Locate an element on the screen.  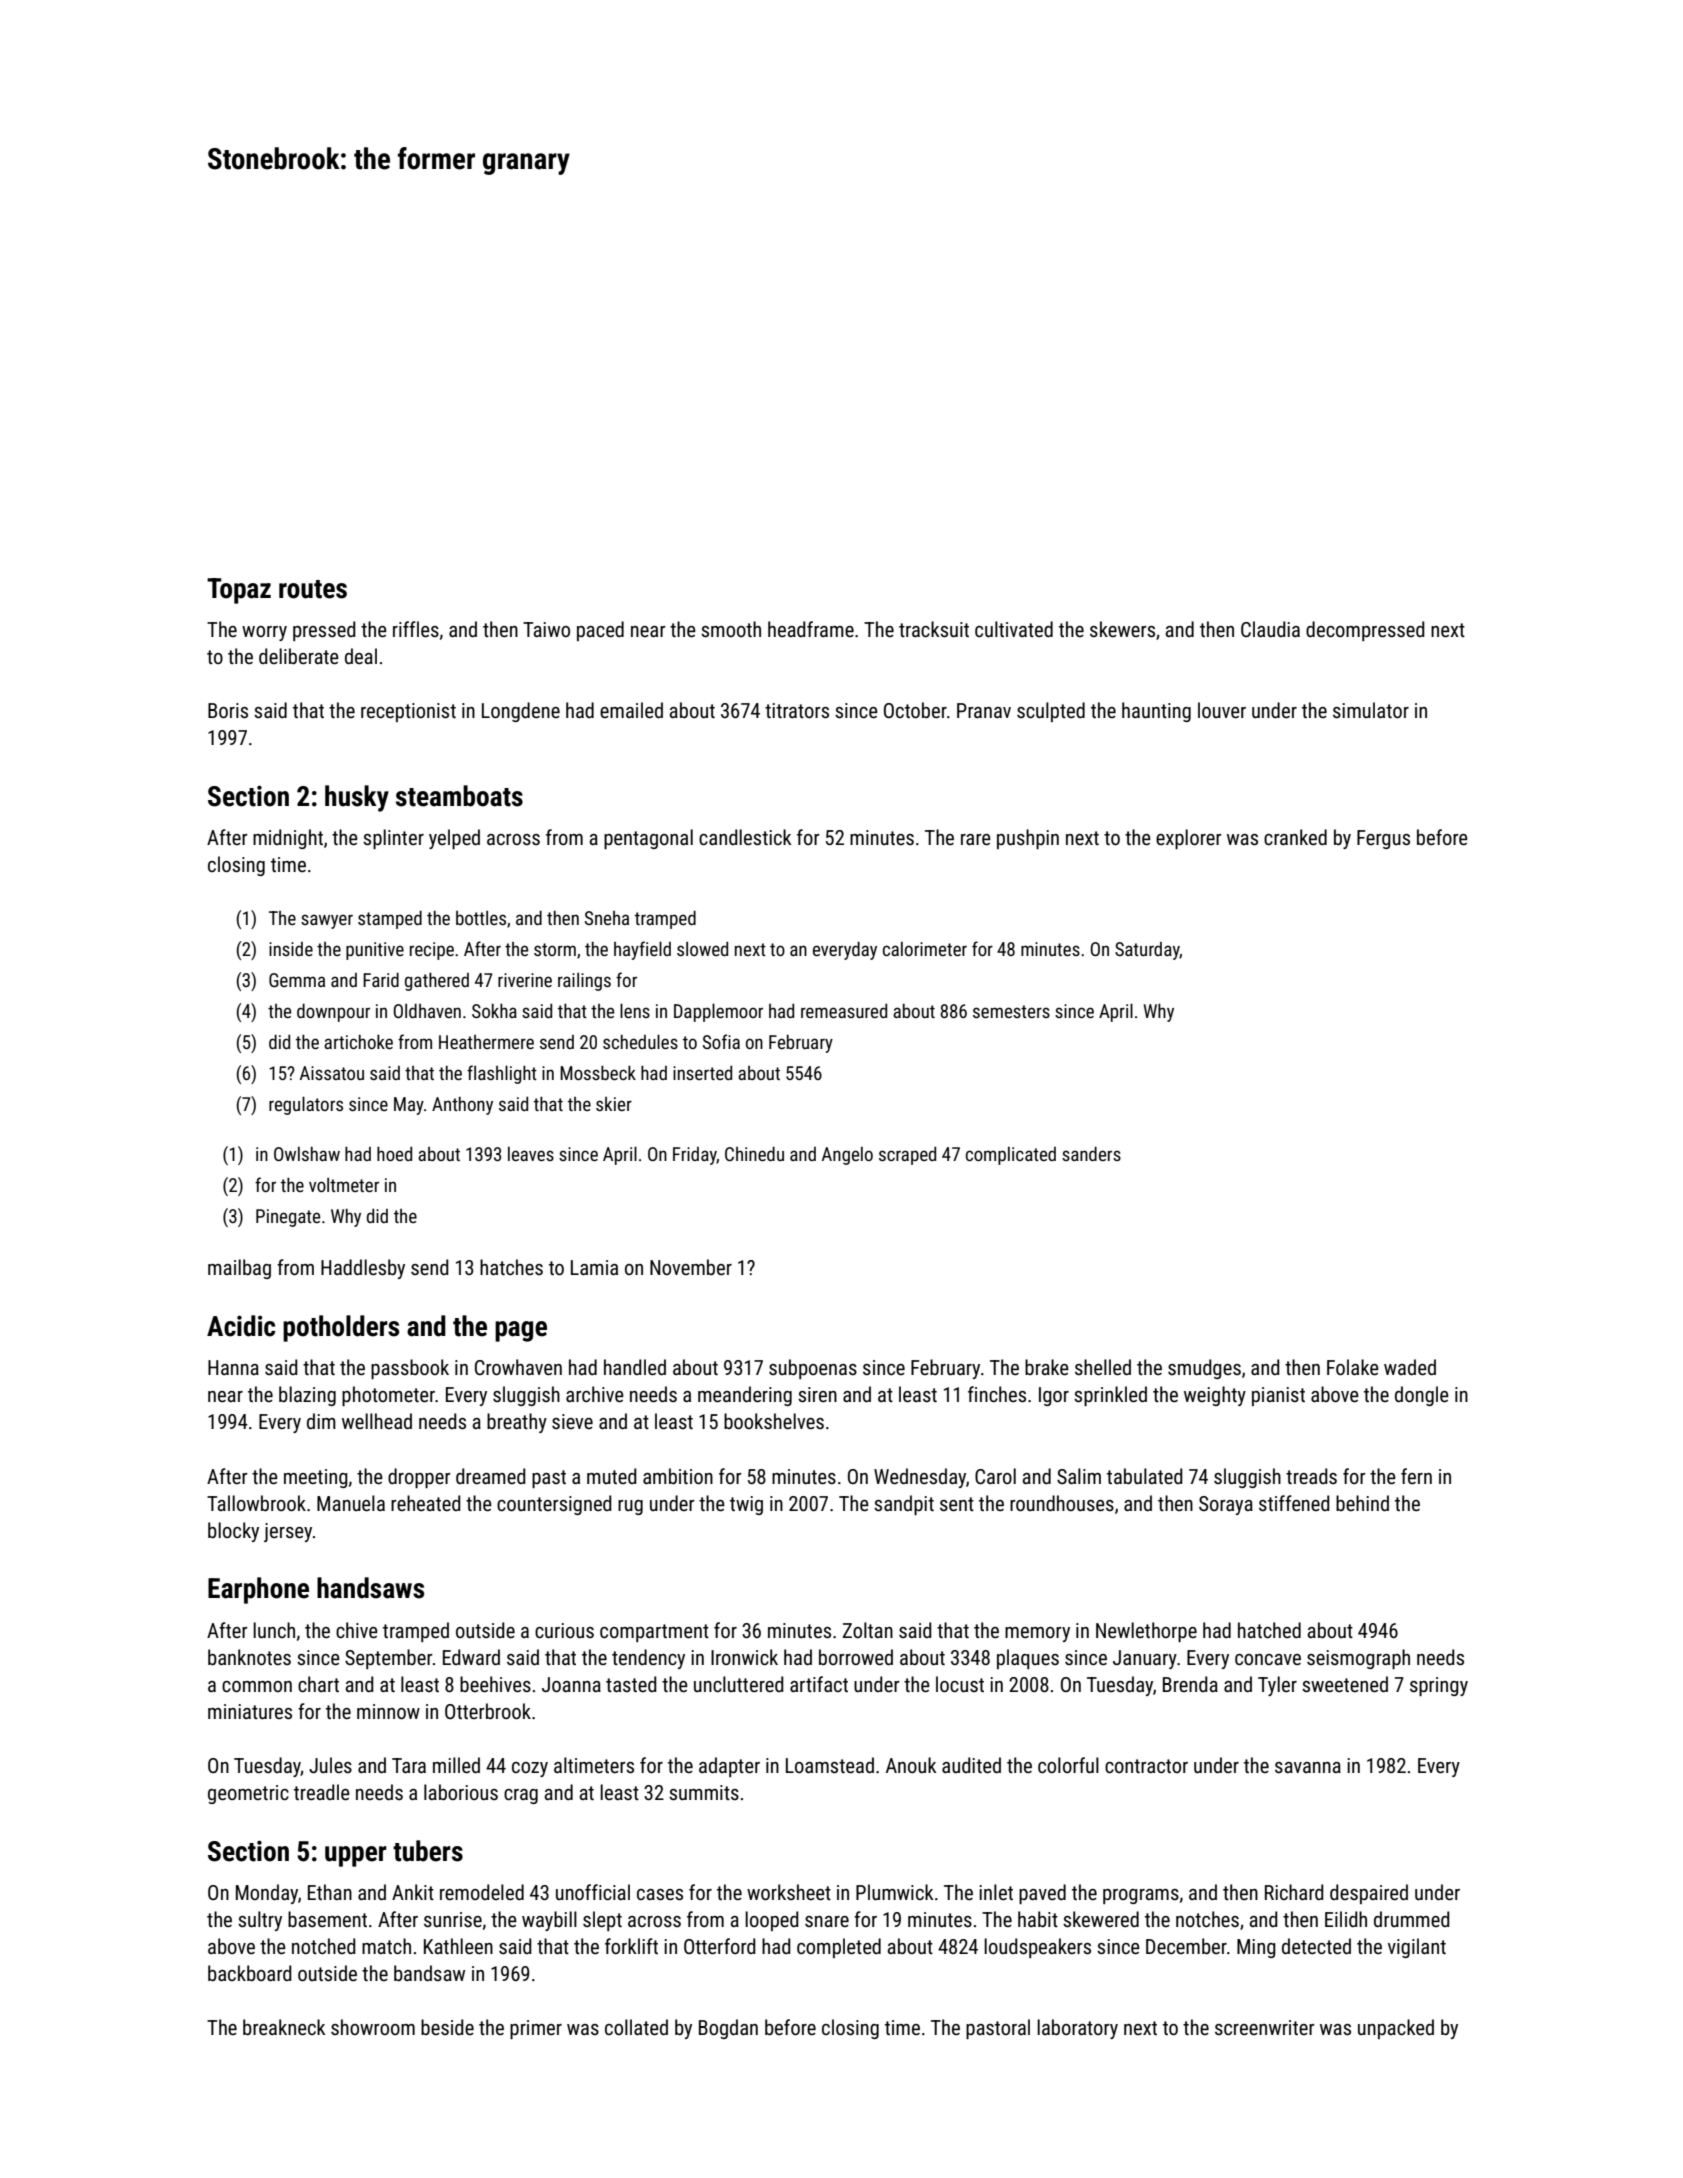
rare is located at coordinates (976, 839).
